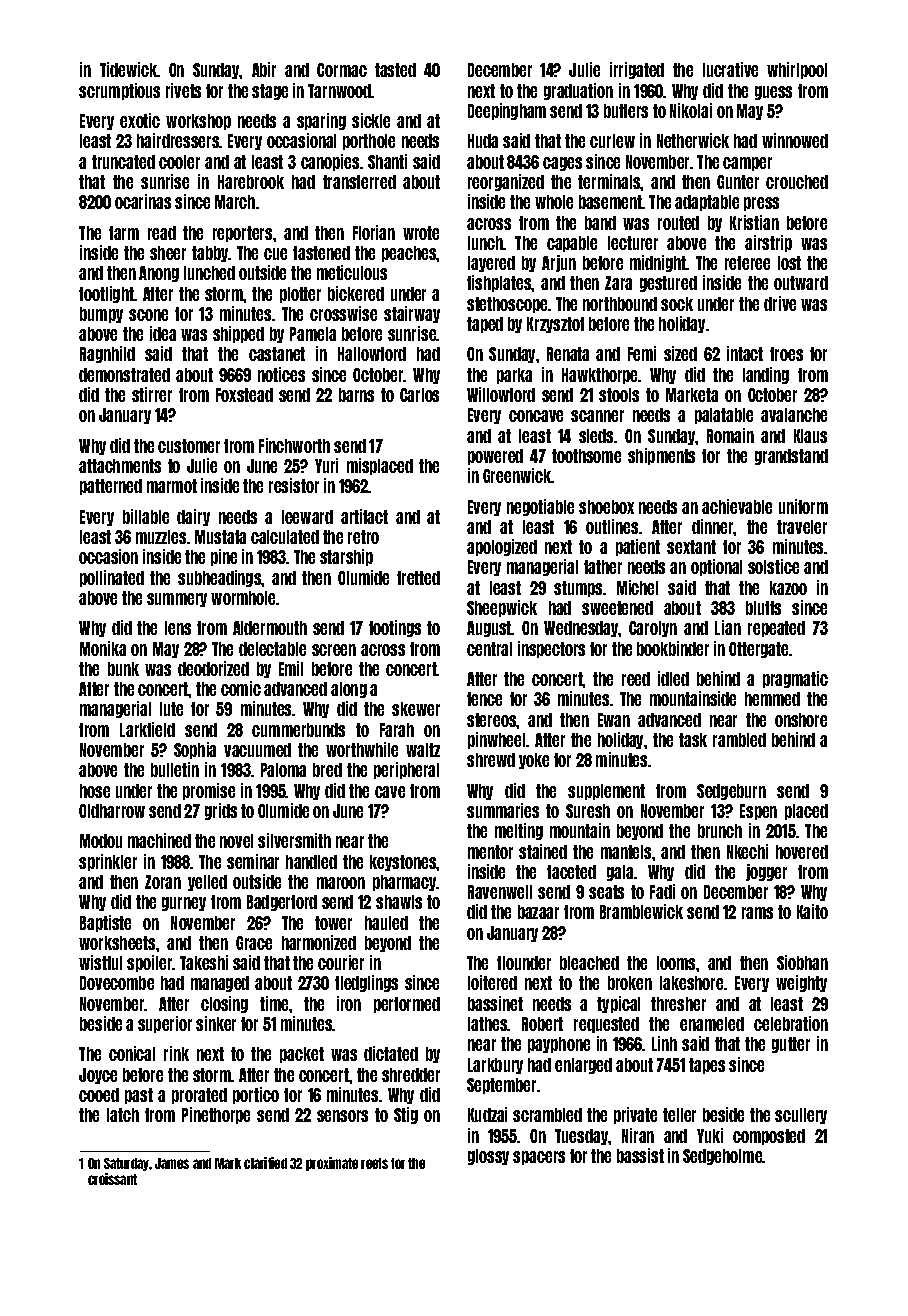 The image size is (908, 1316). Describe the element at coordinates (242, 234) in the screenshot. I see `reporters` at that location.
